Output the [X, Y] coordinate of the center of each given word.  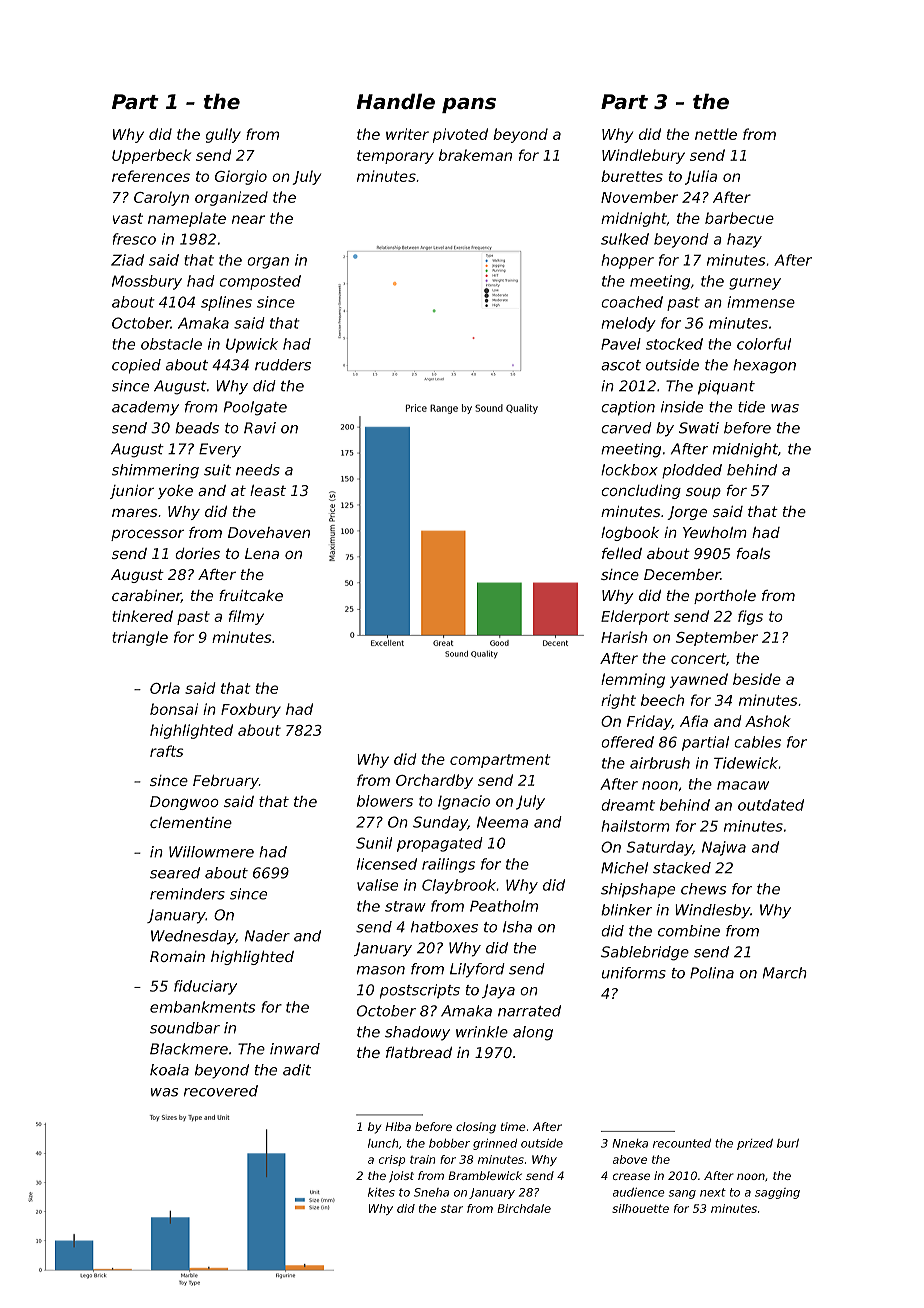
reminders [187, 894]
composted [260, 282]
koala [169, 1070]
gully [223, 135]
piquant [726, 387]
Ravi [260, 428]
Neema [502, 822]
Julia [701, 177]
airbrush [660, 763]
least [268, 490]
